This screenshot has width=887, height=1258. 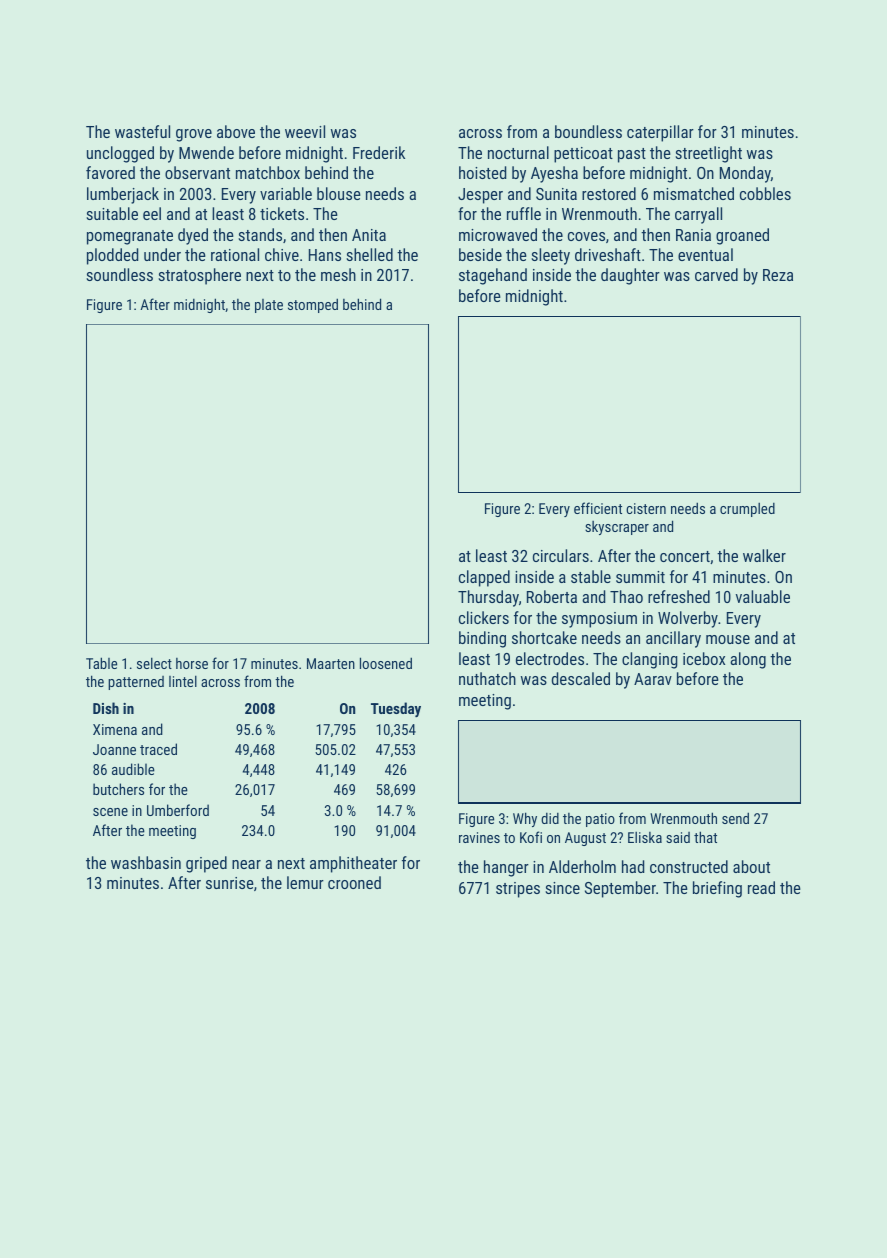 I want to click on Ximena, so click(x=115, y=729).
